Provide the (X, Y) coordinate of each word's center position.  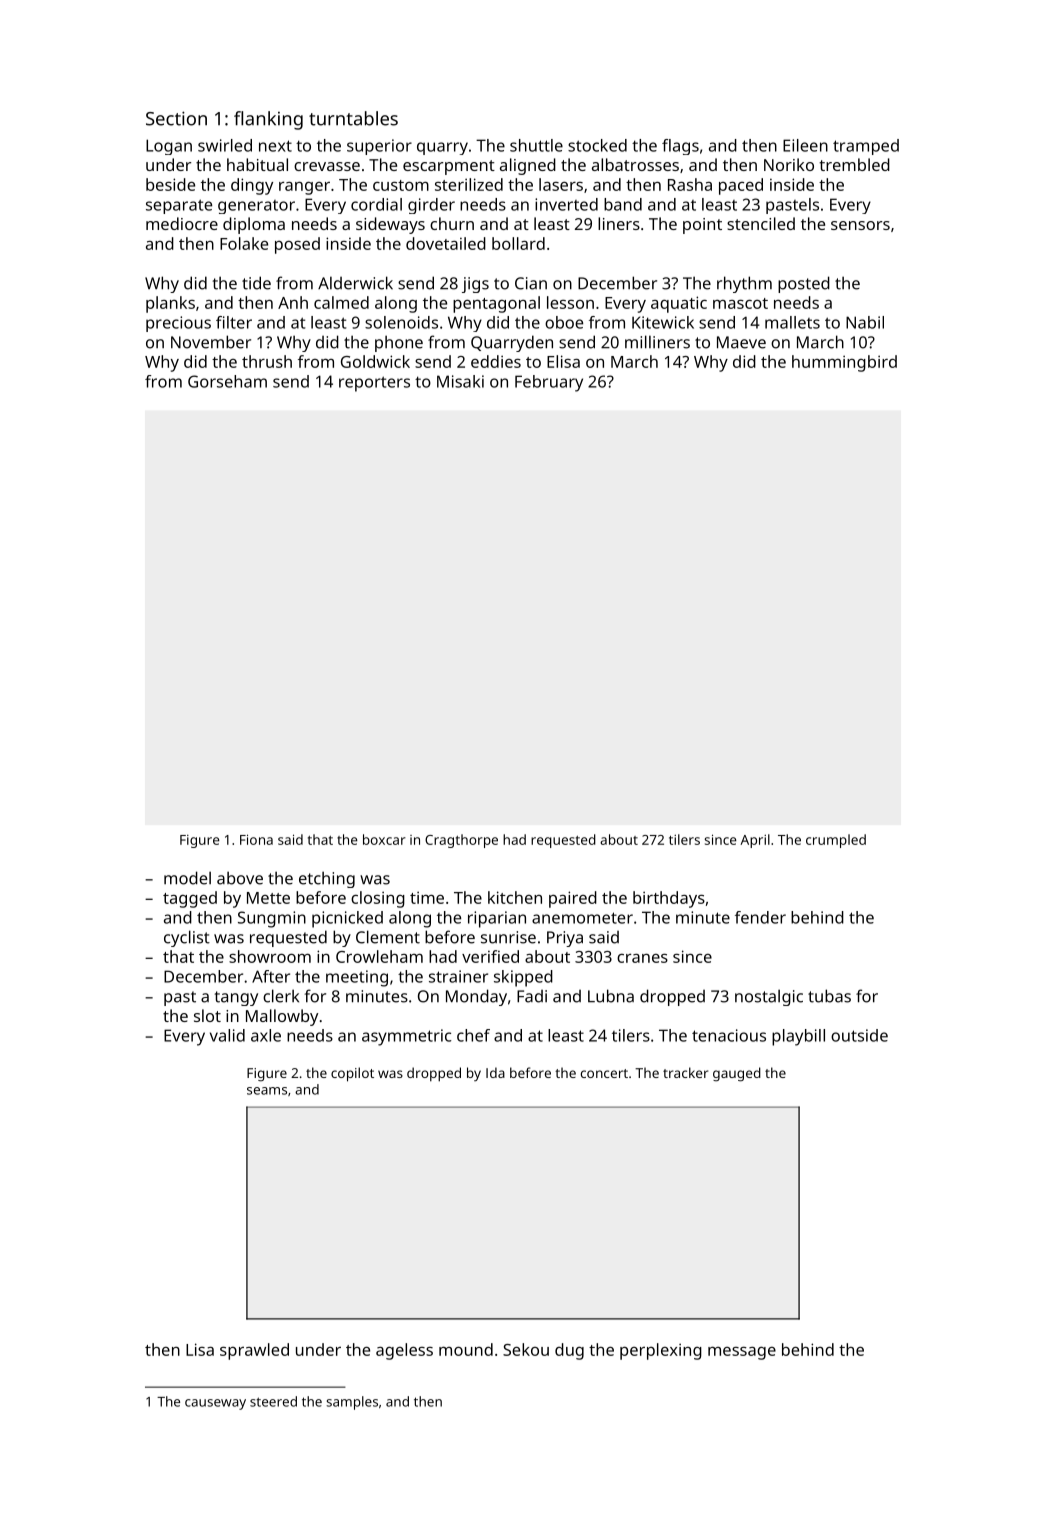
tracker (685, 1072)
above (240, 878)
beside (170, 184)
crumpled (836, 841)
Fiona (256, 839)
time (427, 897)
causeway (215, 1404)
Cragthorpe (461, 841)
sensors (860, 225)
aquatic (679, 304)
